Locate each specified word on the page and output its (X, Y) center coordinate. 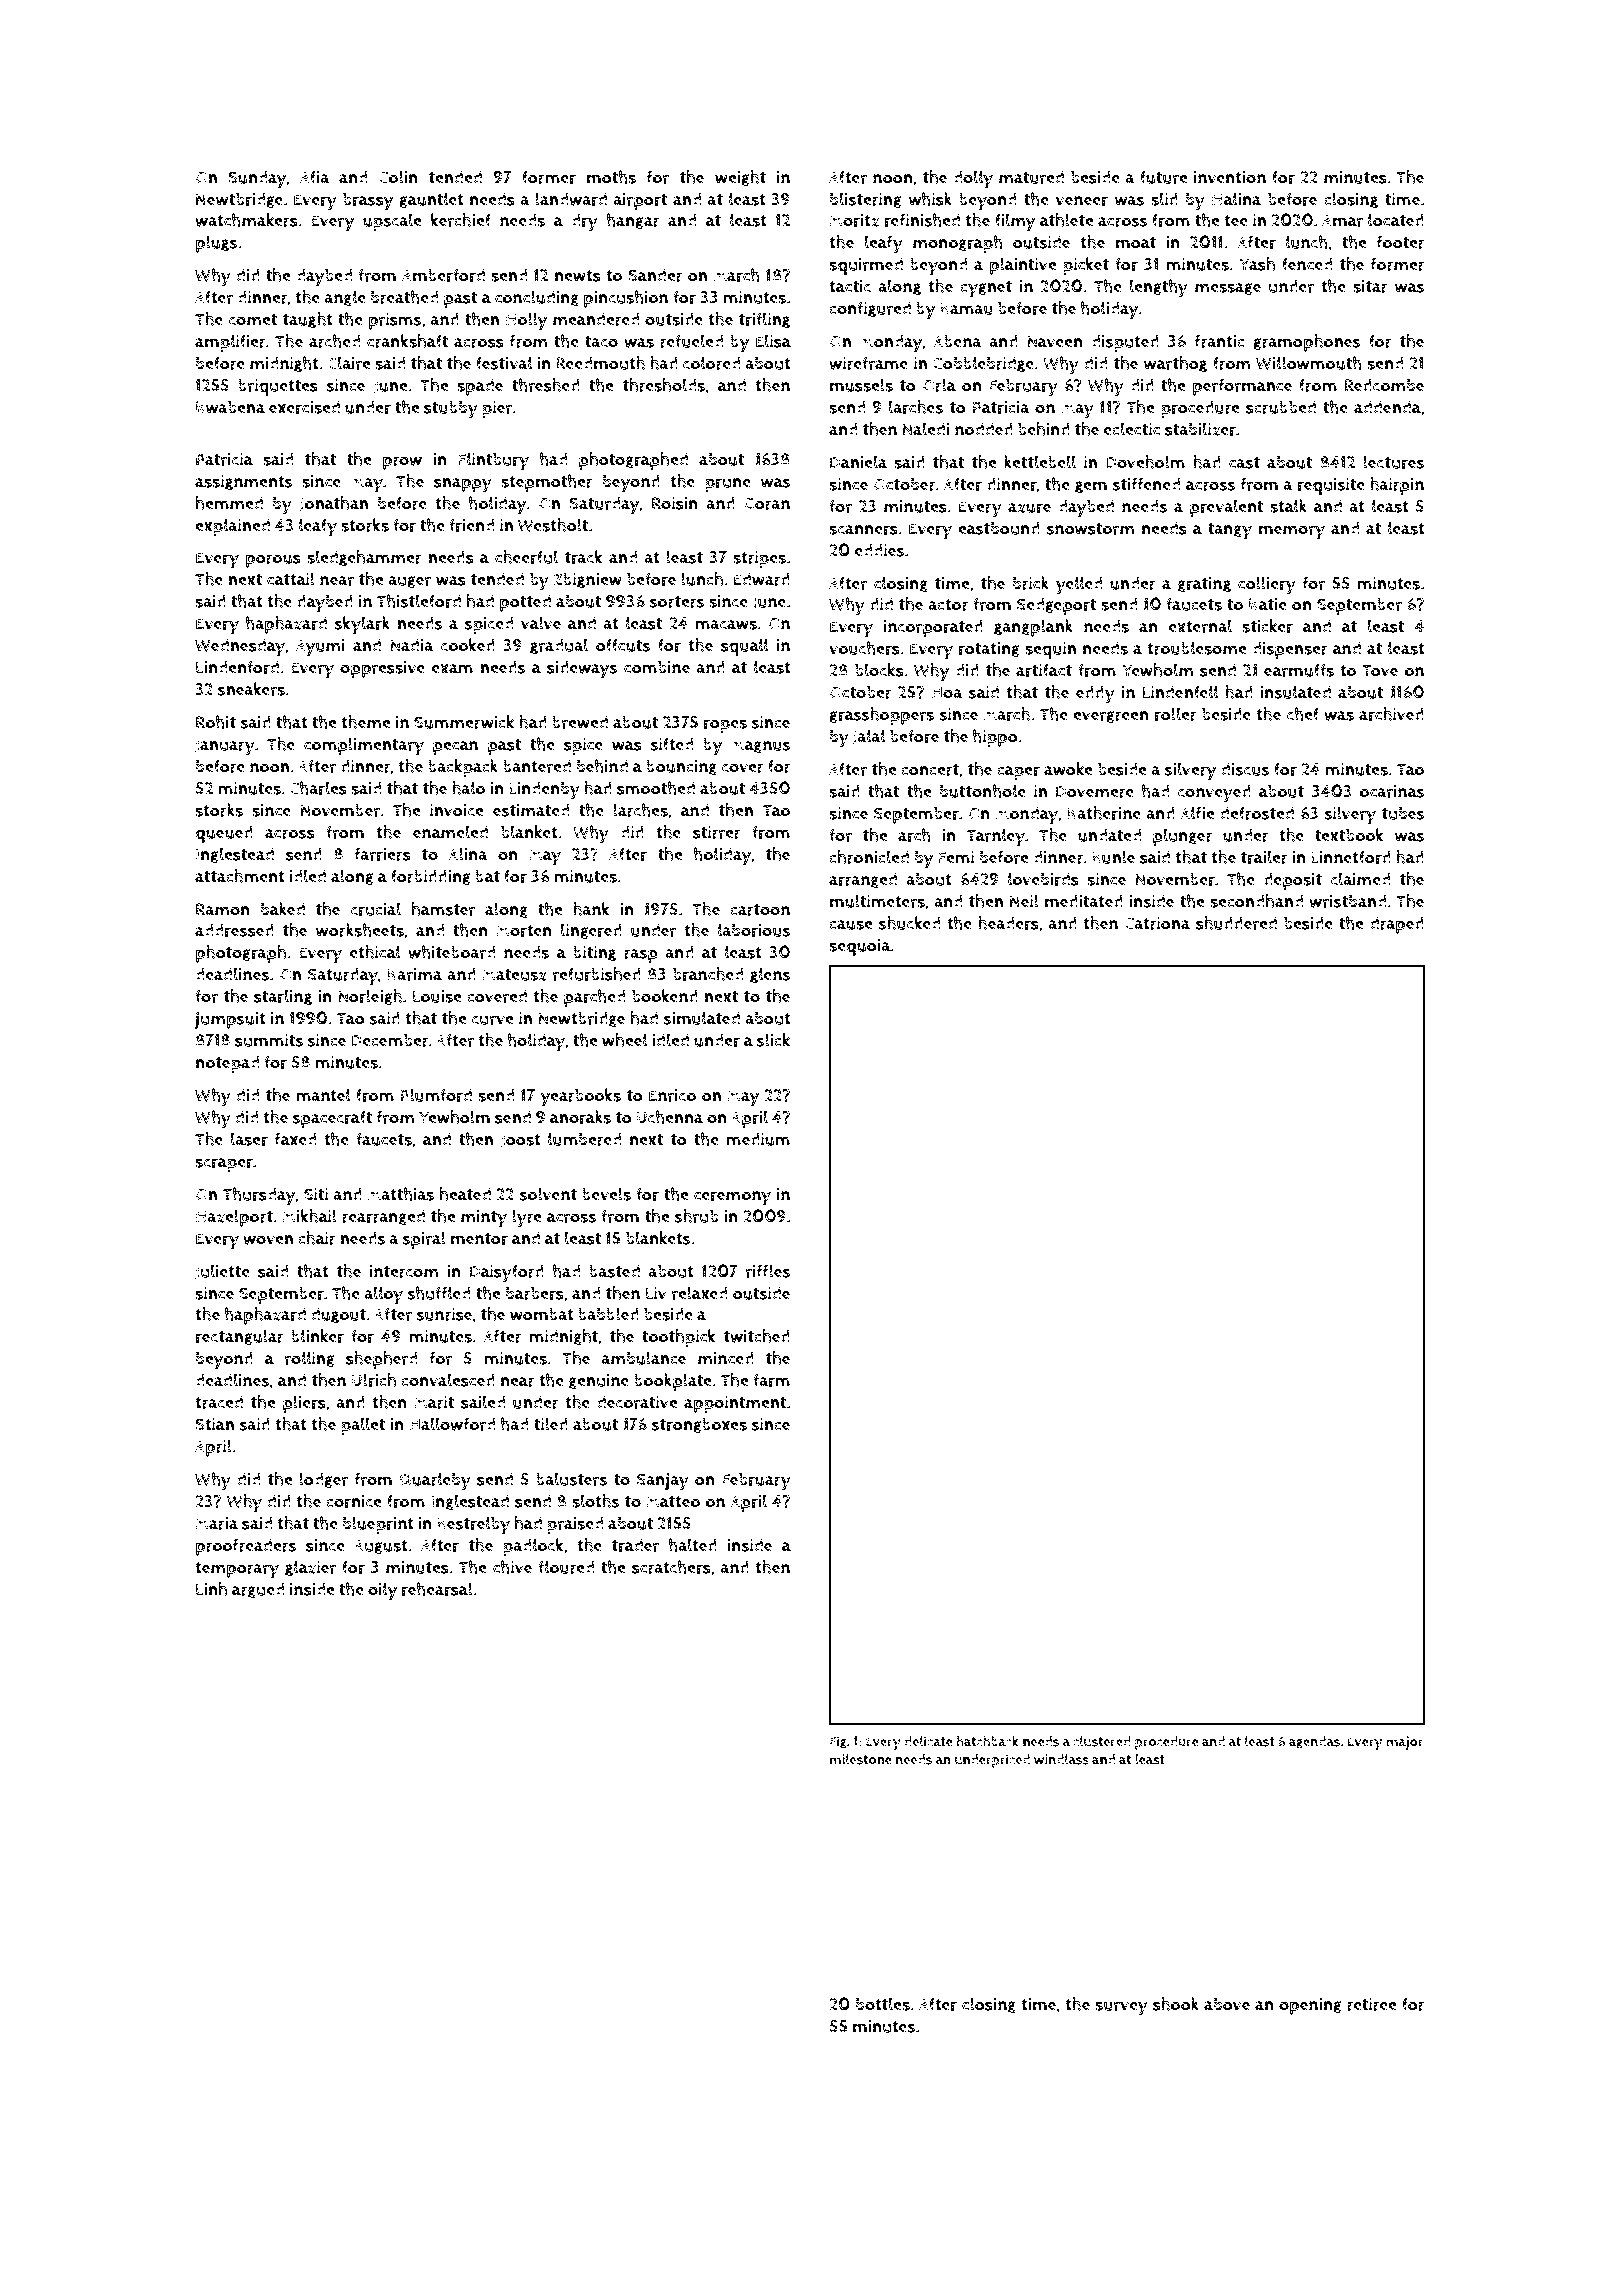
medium (758, 1139)
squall (744, 647)
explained (232, 527)
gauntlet (431, 200)
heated (465, 1194)
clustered (1102, 1741)
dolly (973, 179)
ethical (375, 952)
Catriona (1157, 923)
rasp (641, 956)
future (1163, 177)
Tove (1380, 671)
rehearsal (437, 1589)
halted (693, 1545)
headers (1008, 923)
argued (258, 1590)
